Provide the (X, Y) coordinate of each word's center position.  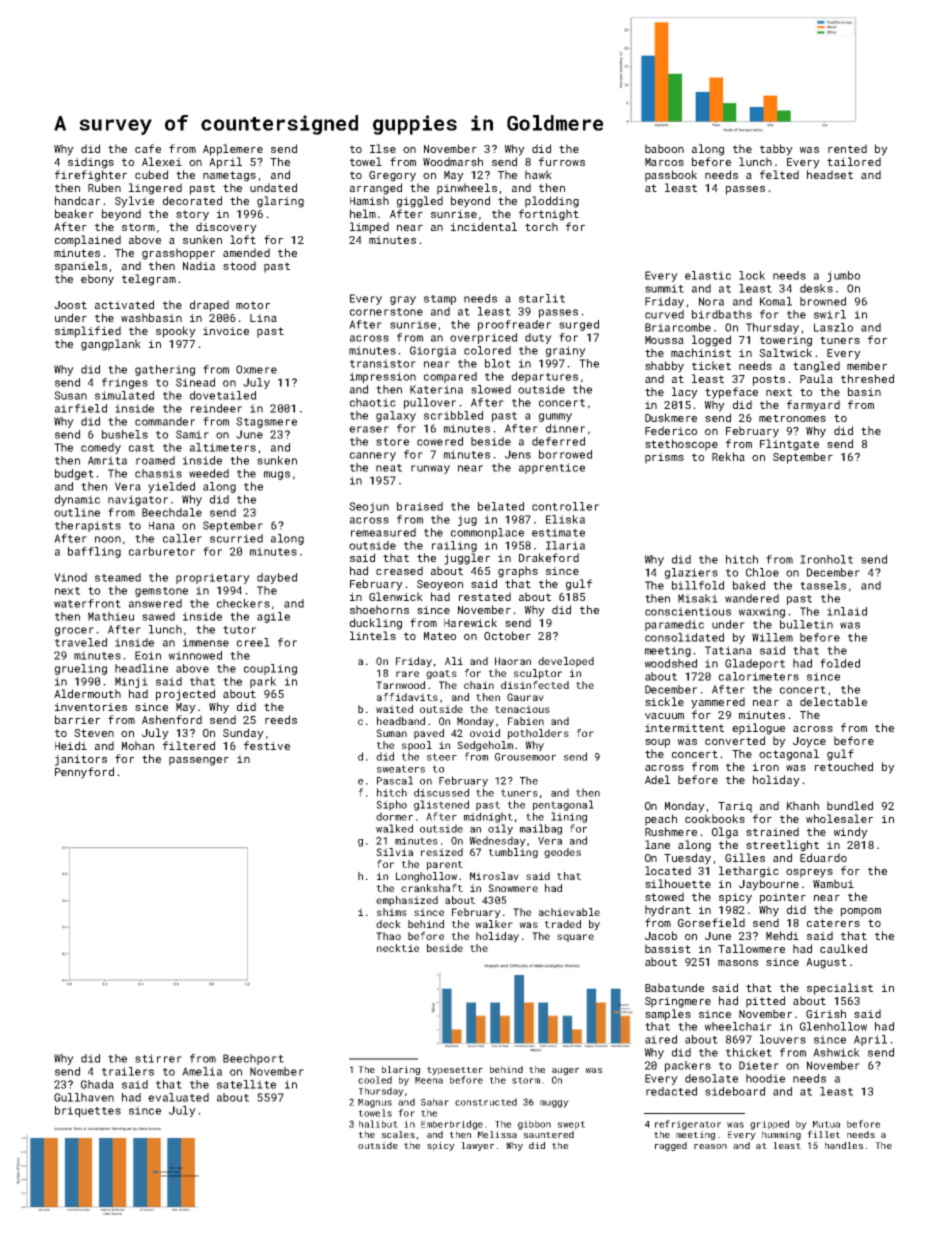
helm (363, 213)
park (263, 682)
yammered (718, 703)
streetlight (782, 846)
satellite (246, 1084)
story (192, 215)
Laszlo (833, 327)
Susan (70, 395)
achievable (569, 912)
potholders (538, 734)
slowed (491, 389)
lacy (685, 393)
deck (388, 924)
